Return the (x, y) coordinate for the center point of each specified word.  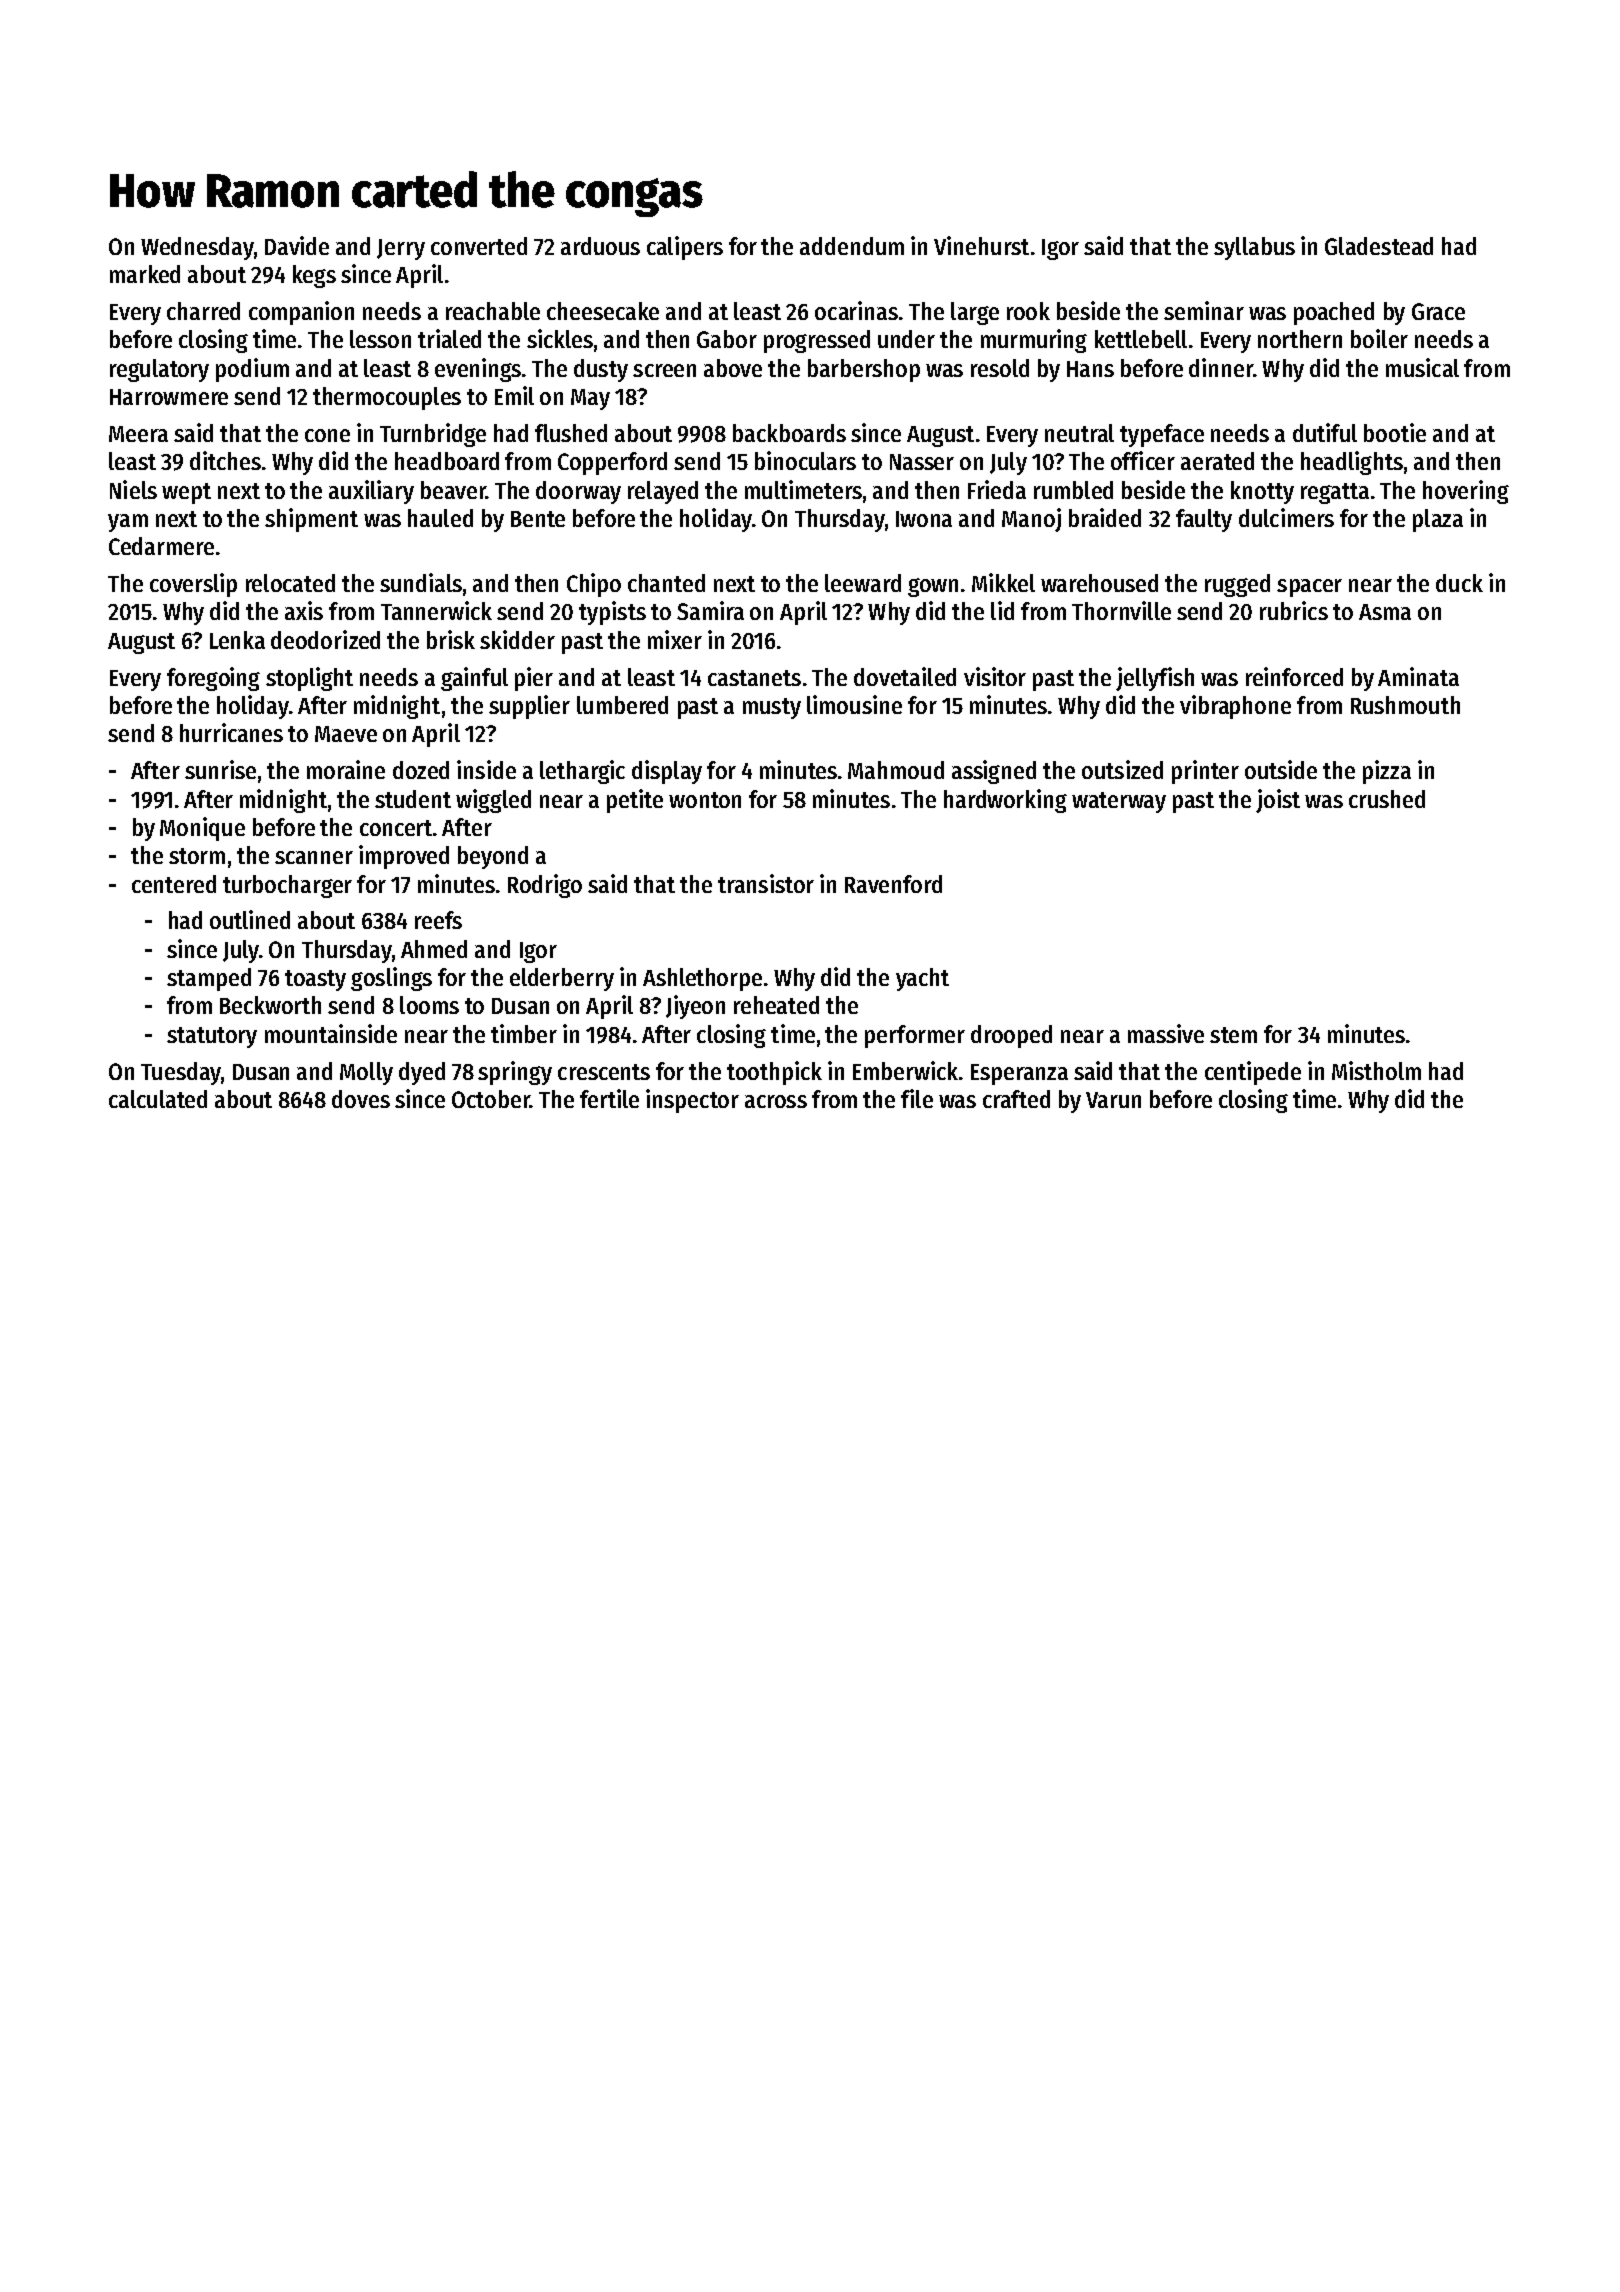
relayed (663, 492)
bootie (1395, 432)
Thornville (1121, 610)
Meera (138, 434)
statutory (212, 1037)
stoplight (309, 679)
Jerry (401, 249)
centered (174, 884)
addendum (852, 246)
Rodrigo (545, 886)
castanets (754, 678)
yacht (922, 979)
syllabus (1254, 248)
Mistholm (1376, 1070)
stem (1233, 1035)
